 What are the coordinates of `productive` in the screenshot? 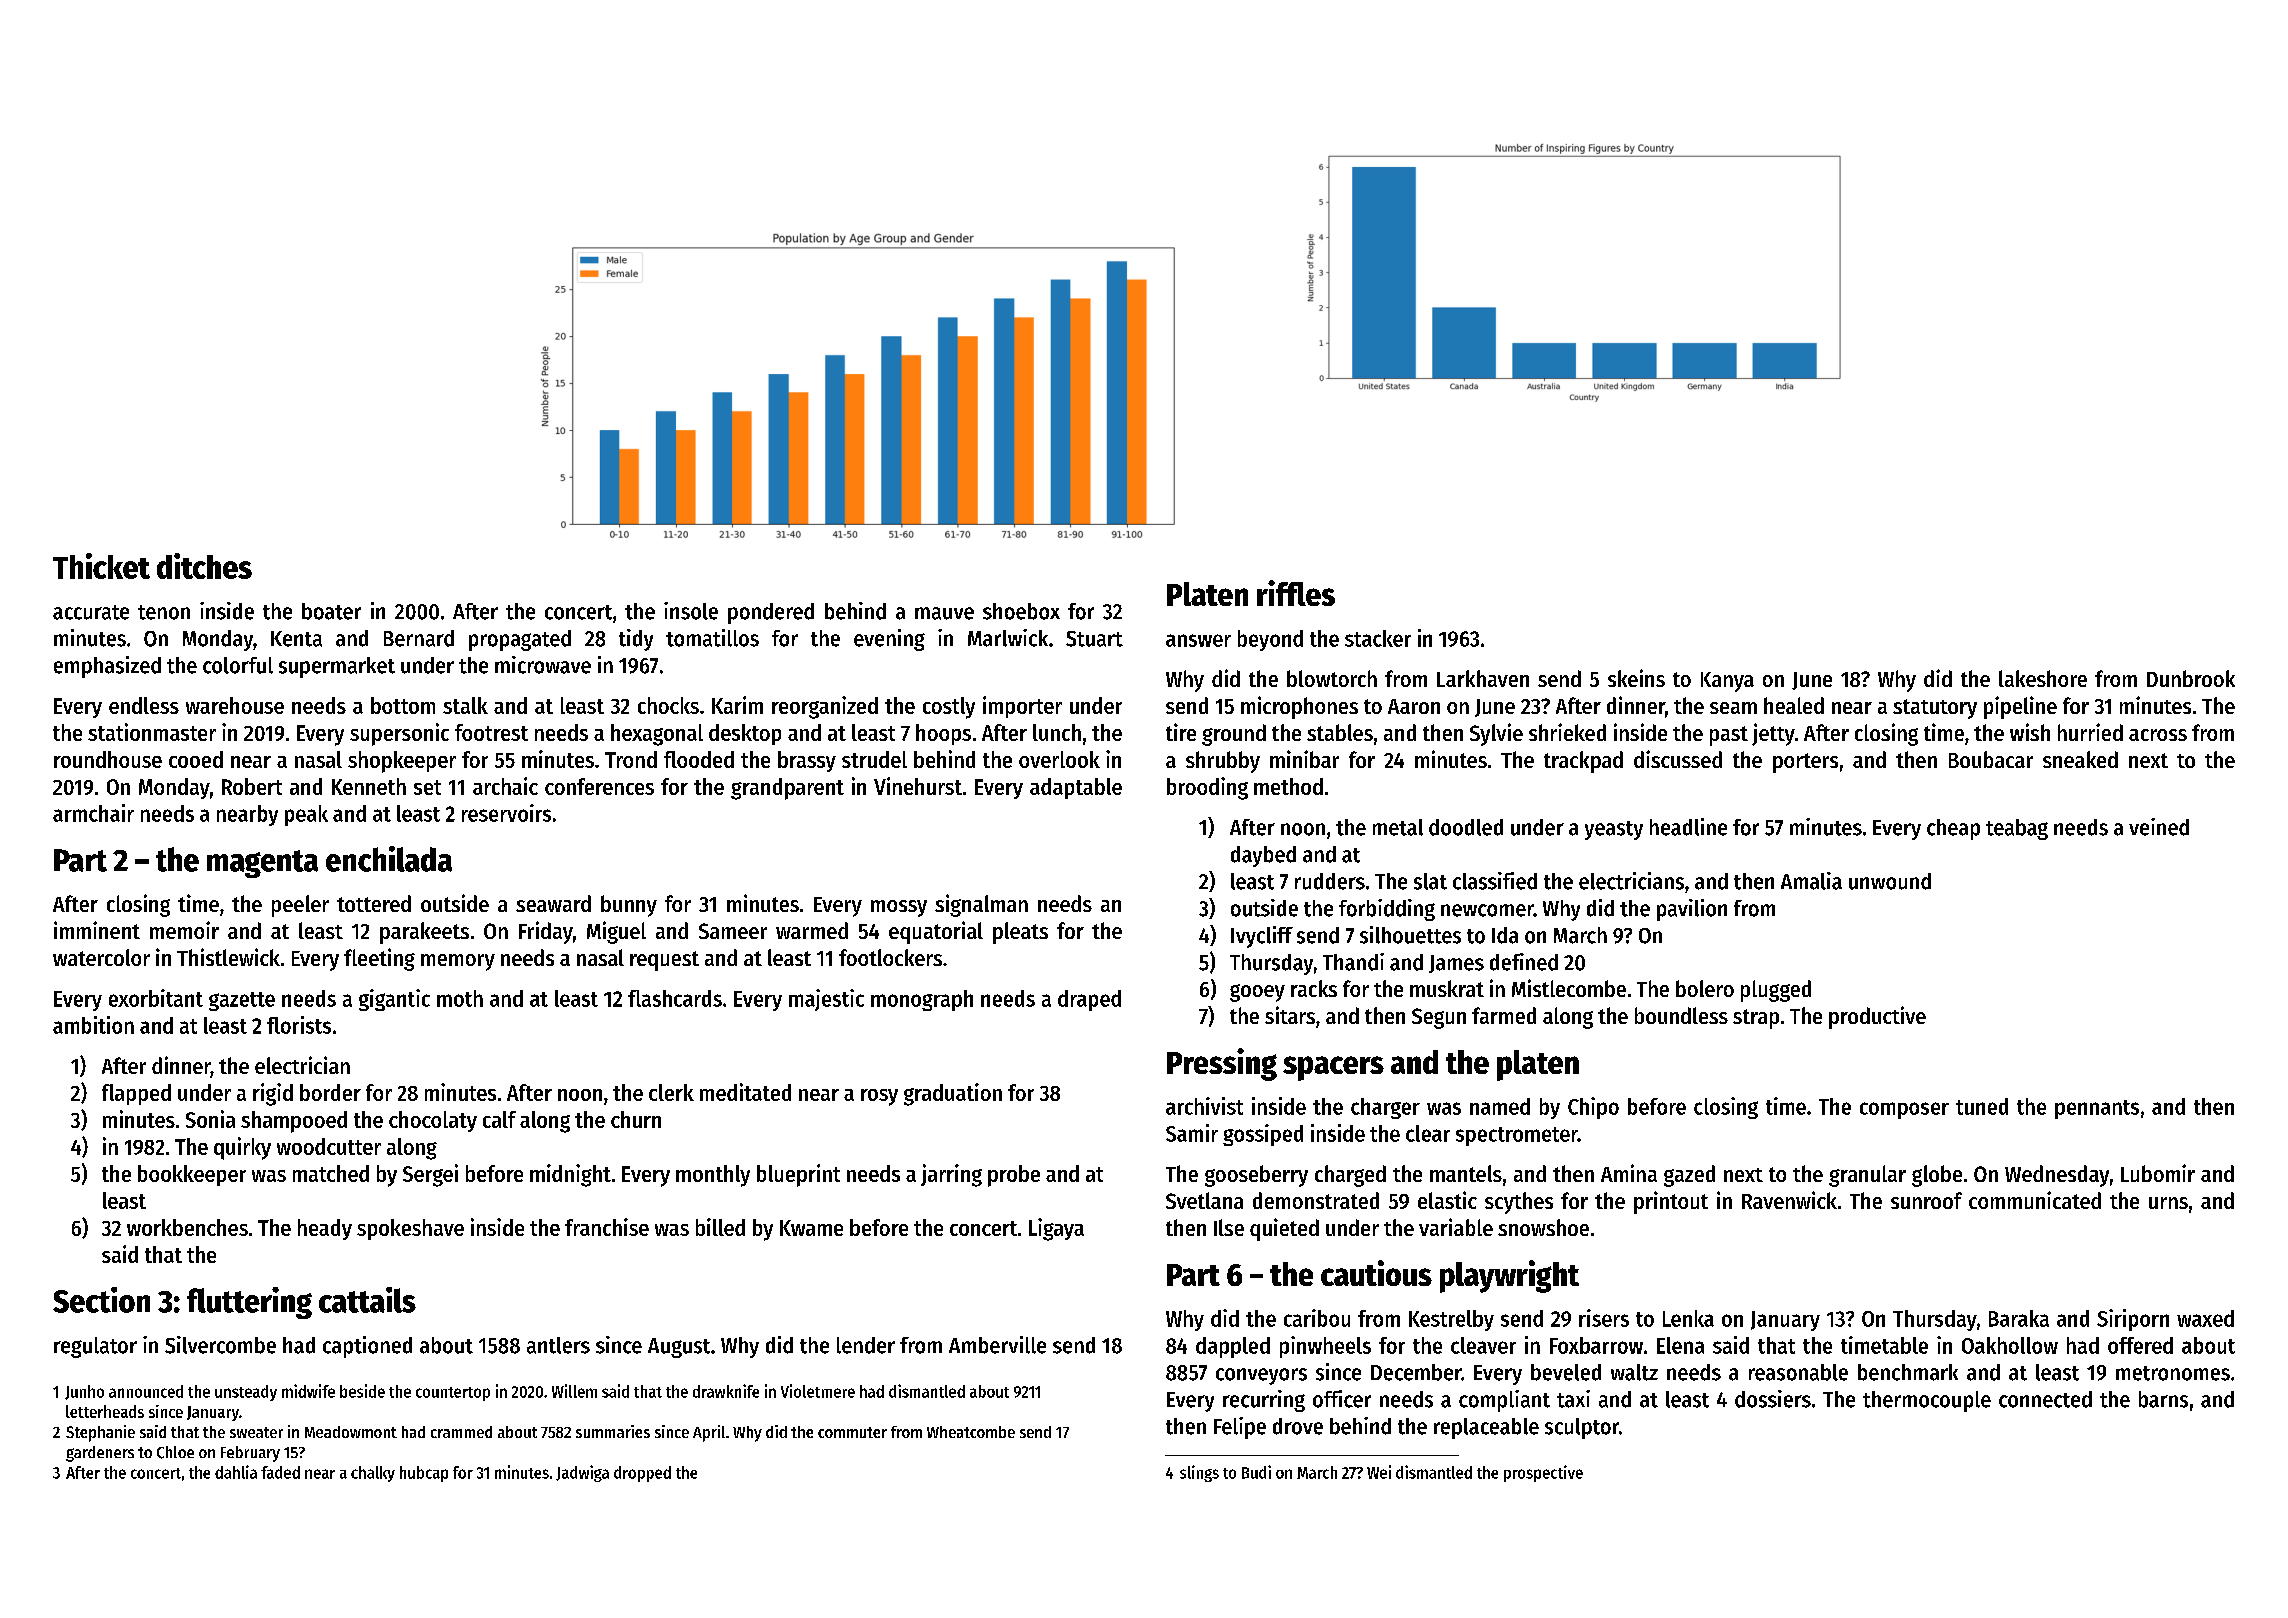 It's located at (1877, 1017).
